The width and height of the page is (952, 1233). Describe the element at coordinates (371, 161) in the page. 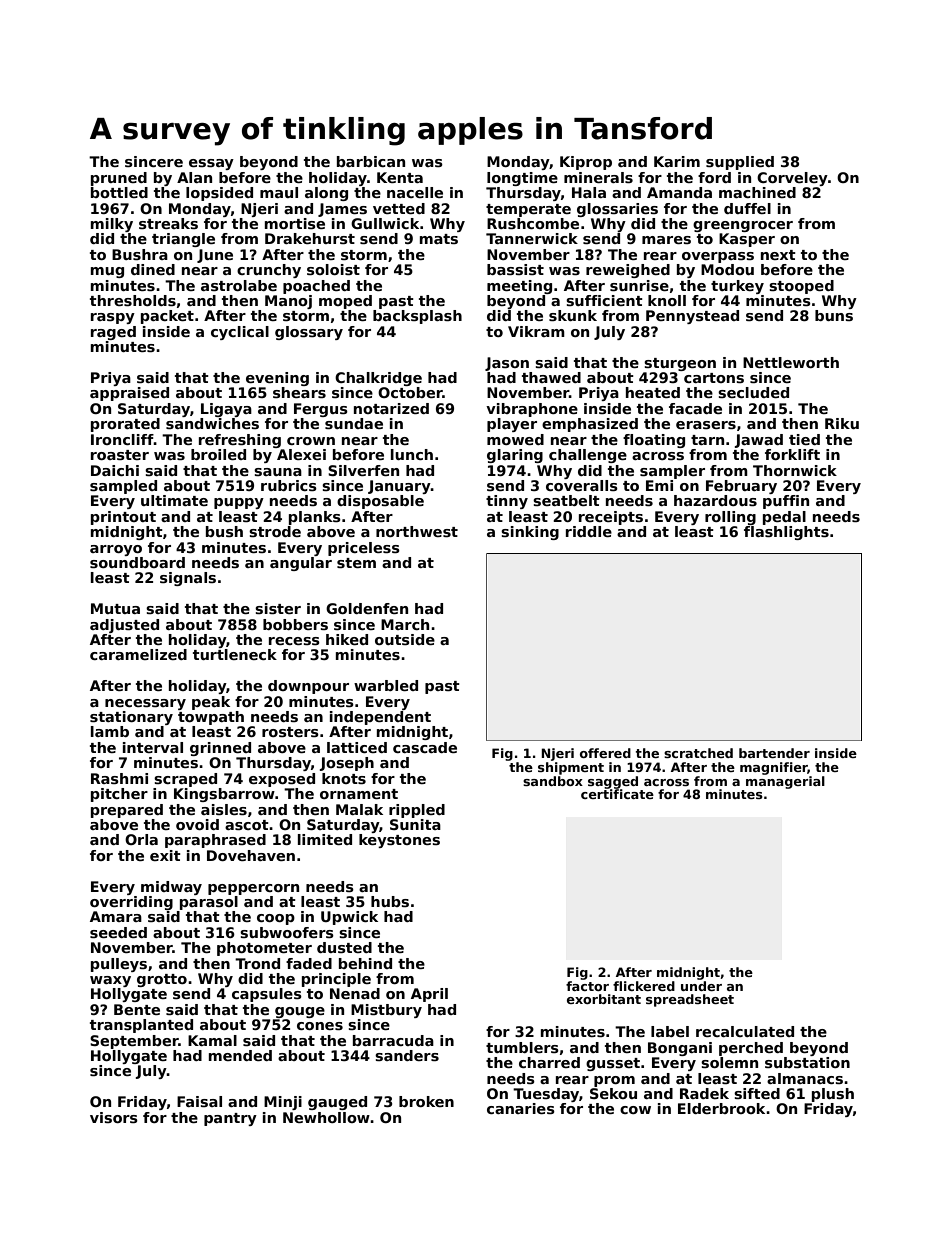

I see `barbican` at that location.
